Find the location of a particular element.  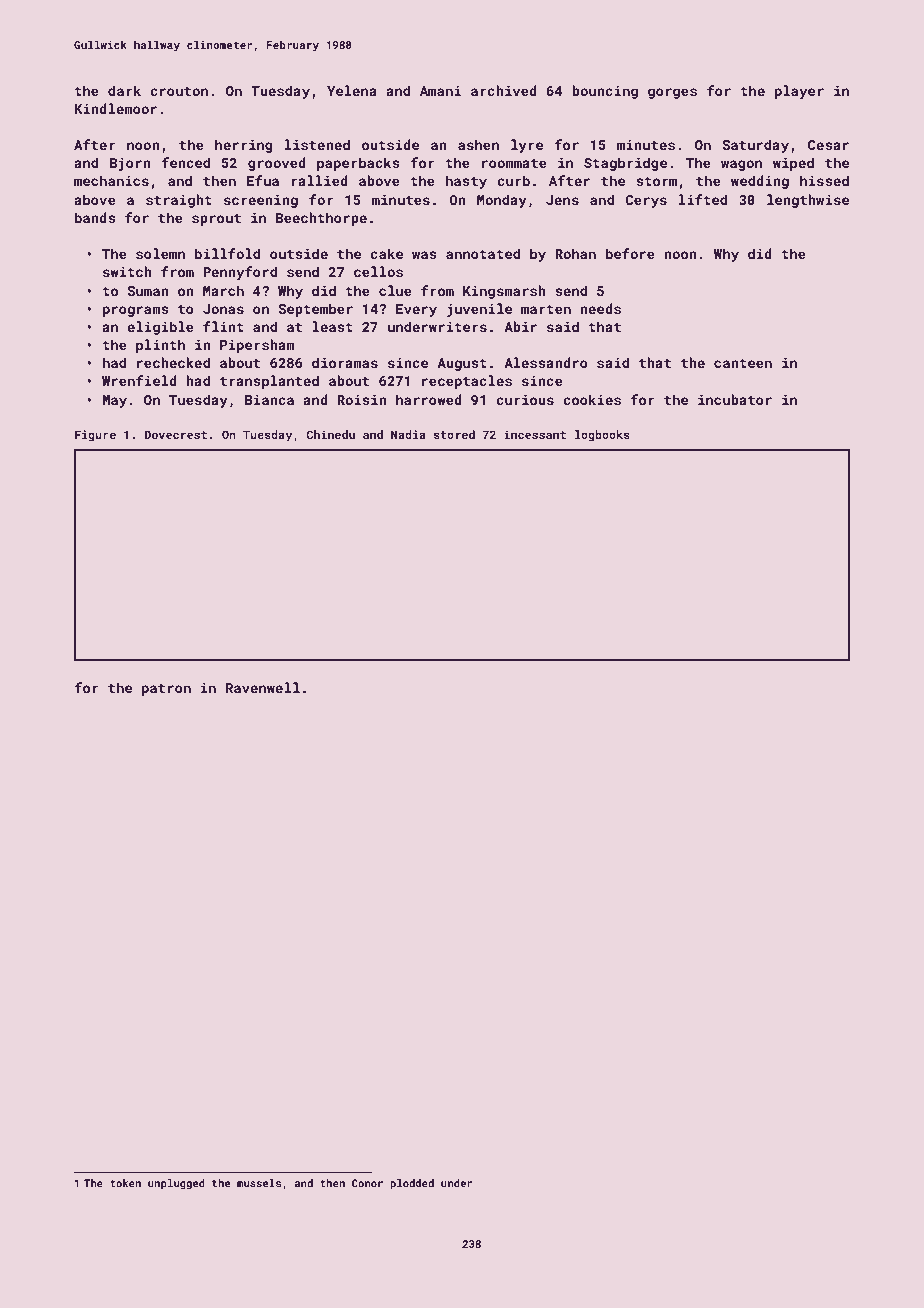

plodded is located at coordinates (412, 1184).
